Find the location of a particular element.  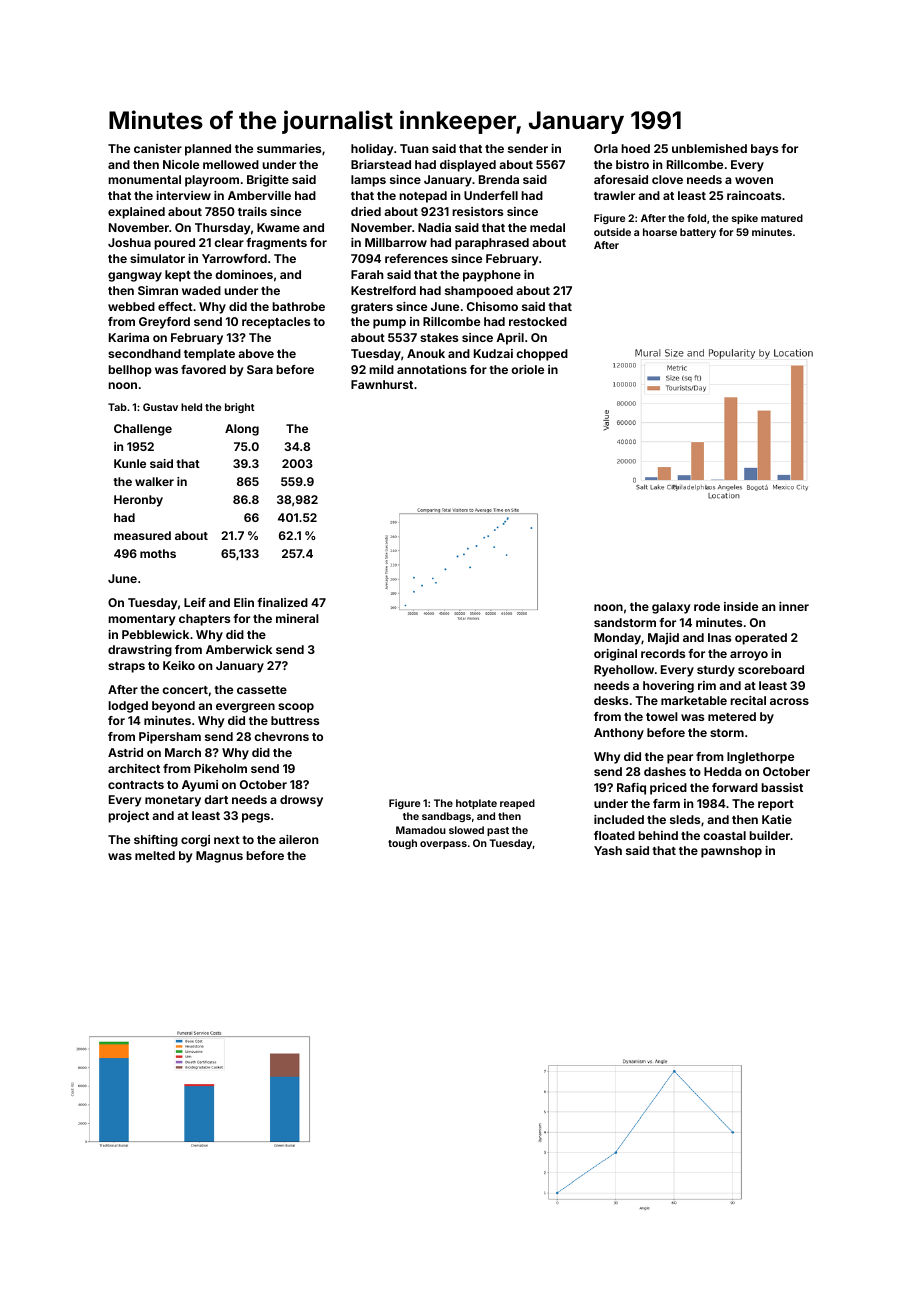

inner is located at coordinates (794, 606).
